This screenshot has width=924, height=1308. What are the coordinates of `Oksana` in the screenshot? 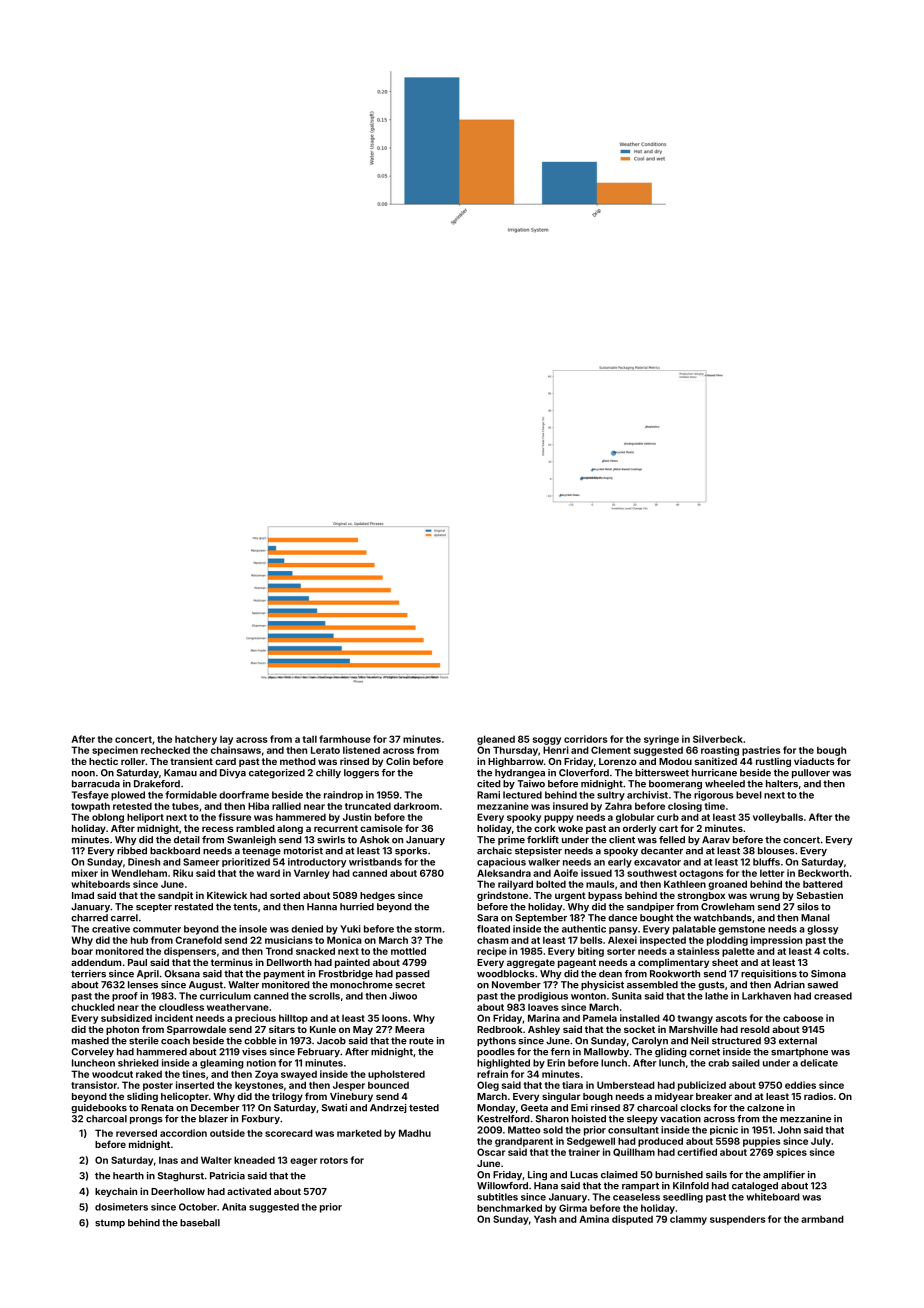 It's located at (182, 974).
